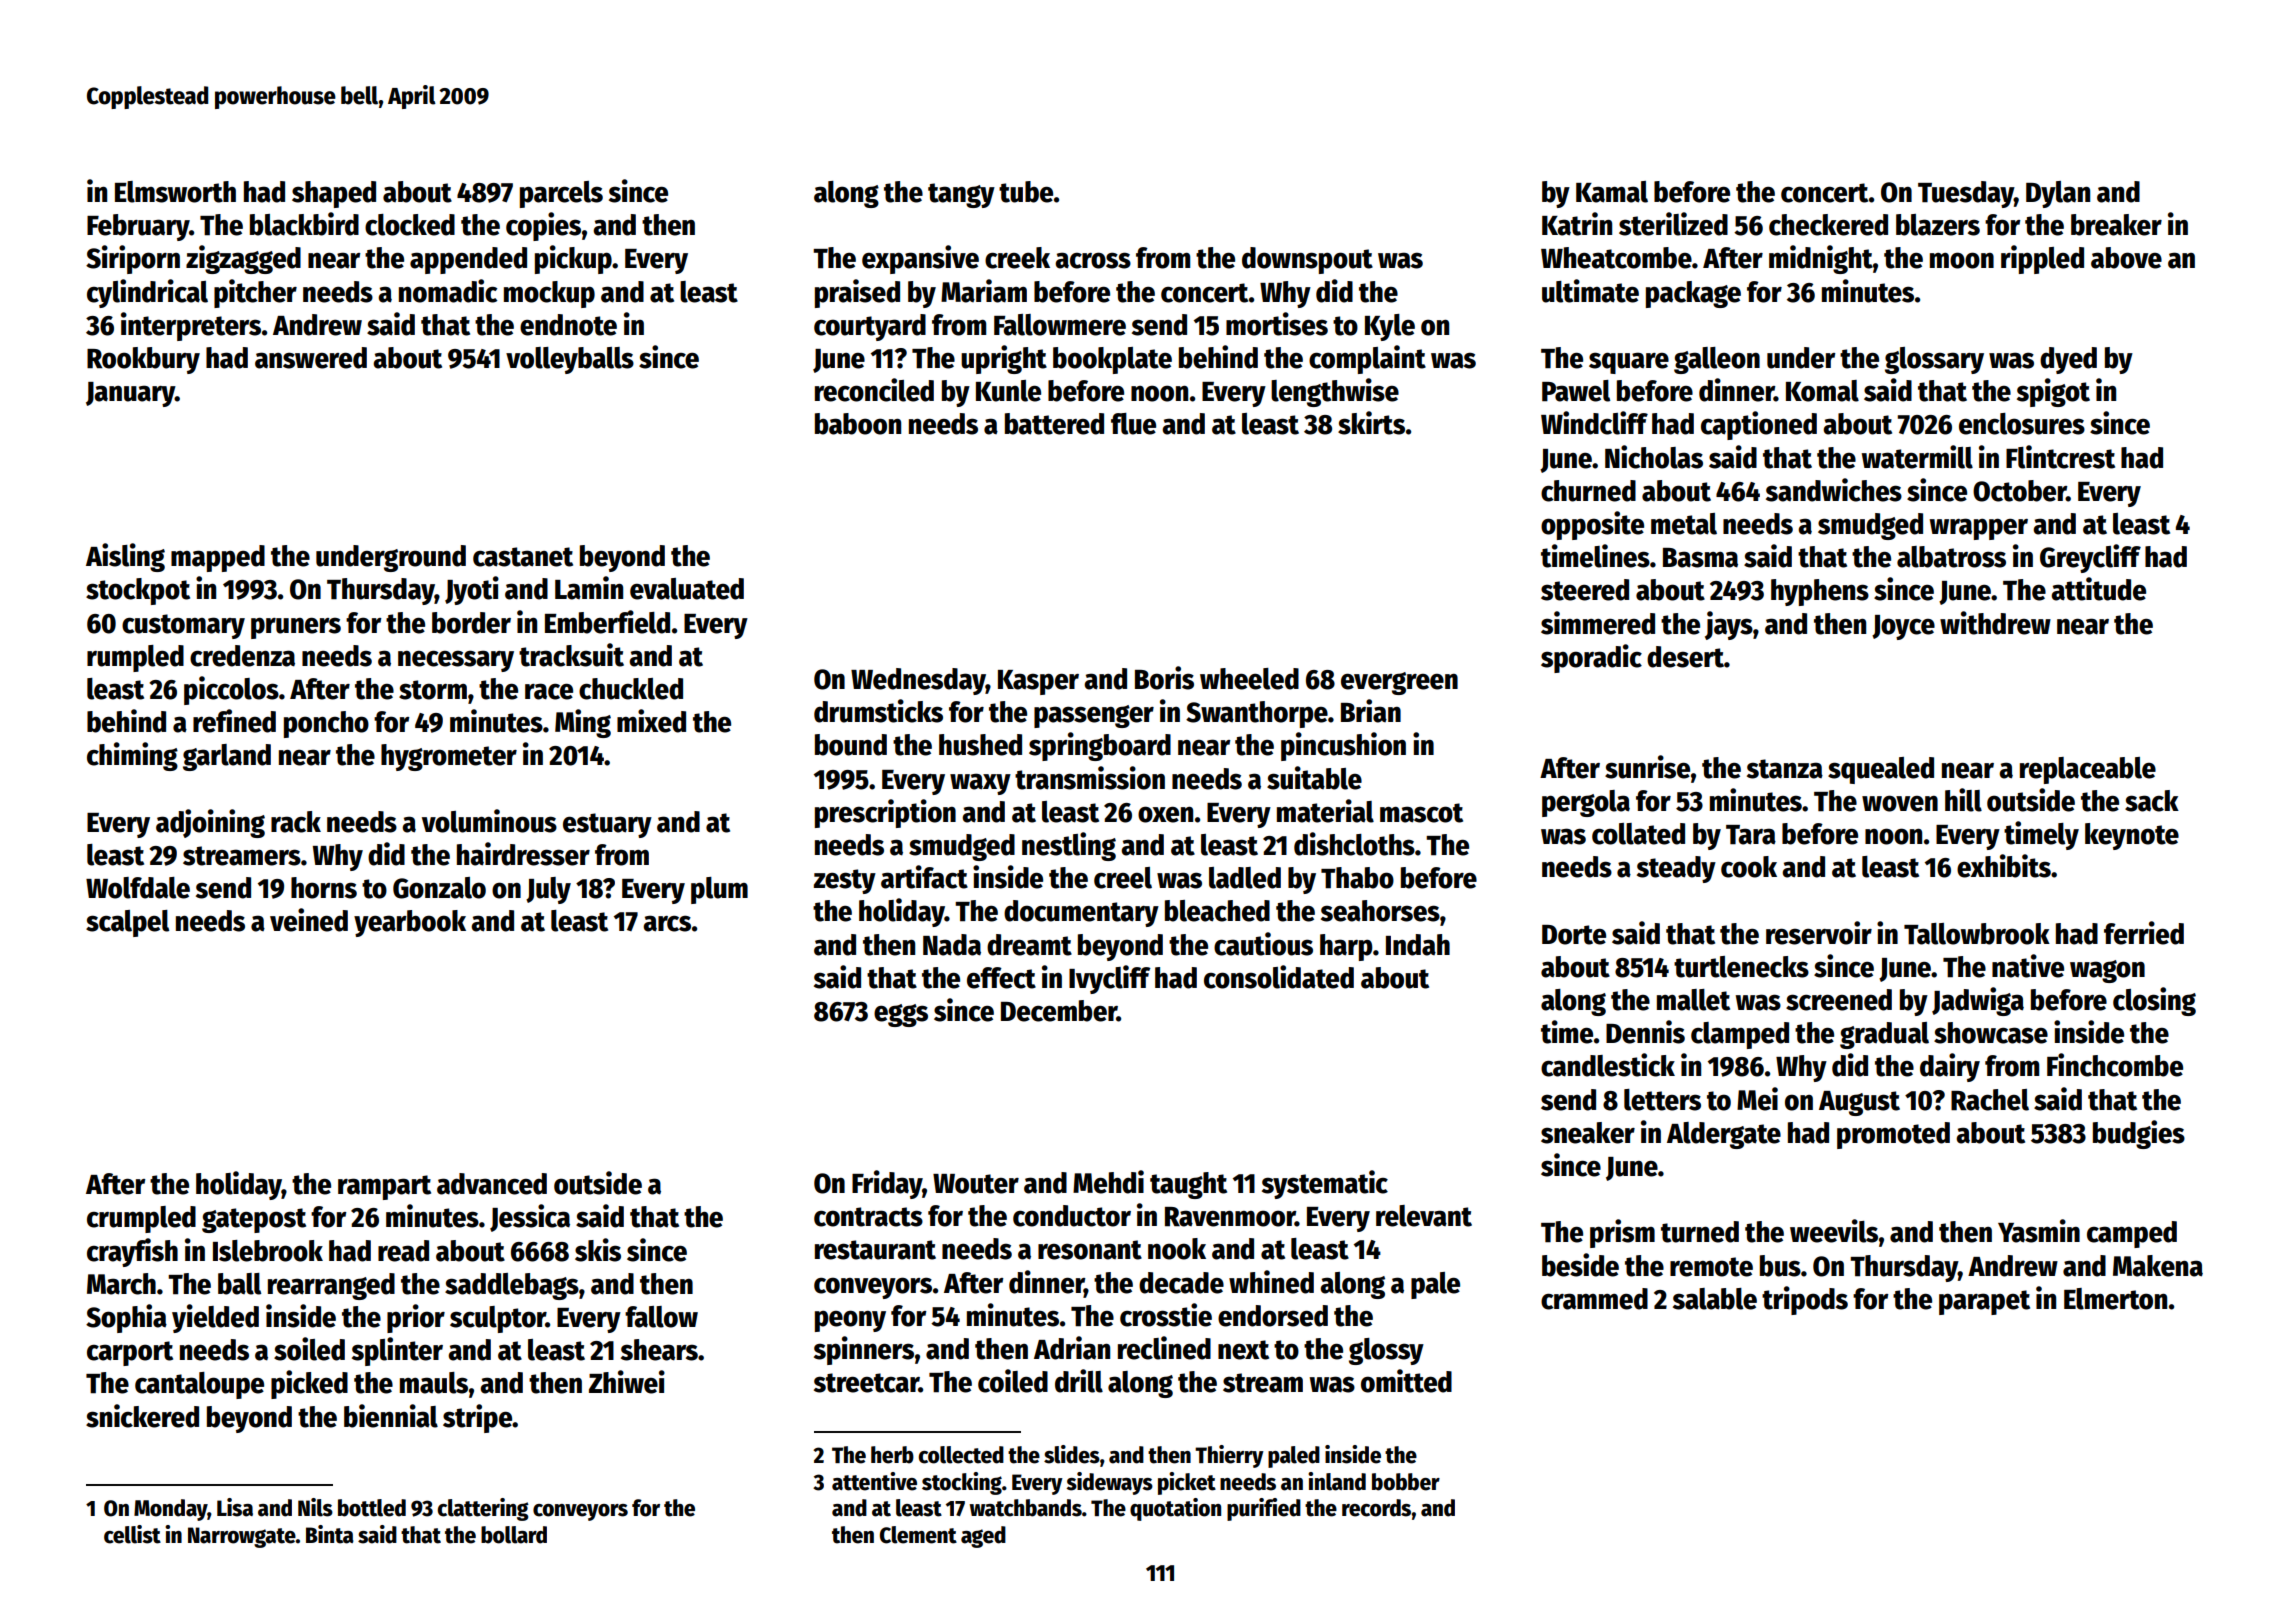 This image has width=2292, height=1620. What do you see at coordinates (1966, 194) in the image?
I see `Tuesday` at bounding box center [1966, 194].
